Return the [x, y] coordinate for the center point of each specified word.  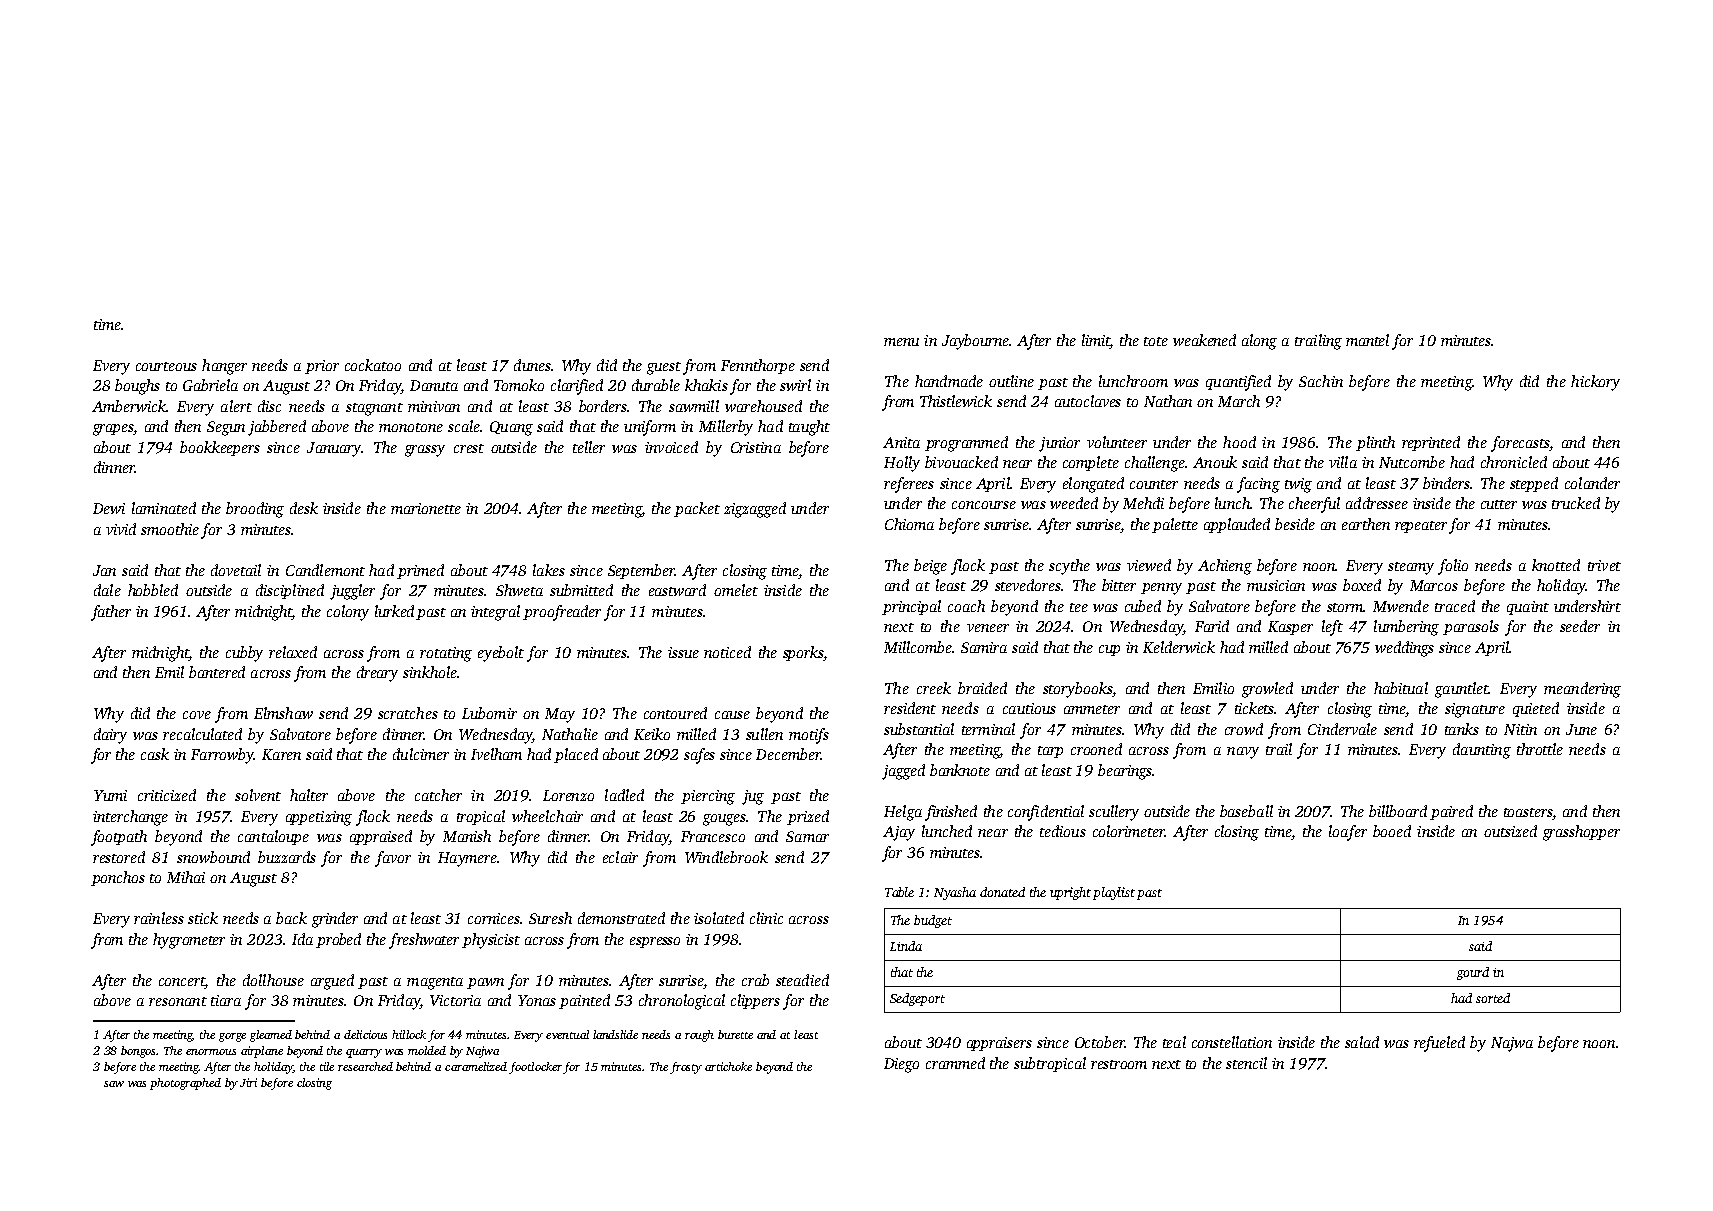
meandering [1582, 690]
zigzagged [755, 510]
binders [1446, 483]
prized [808, 817]
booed [1392, 831]
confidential [1046, 813]
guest [664, 368]
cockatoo [373, 365]
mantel [1367, 340]
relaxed [293, 652]
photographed [185, 1084]
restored [119, 857]
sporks [803, 653]
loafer [1348, 833]
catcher [438, 795]
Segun [226, 428]
